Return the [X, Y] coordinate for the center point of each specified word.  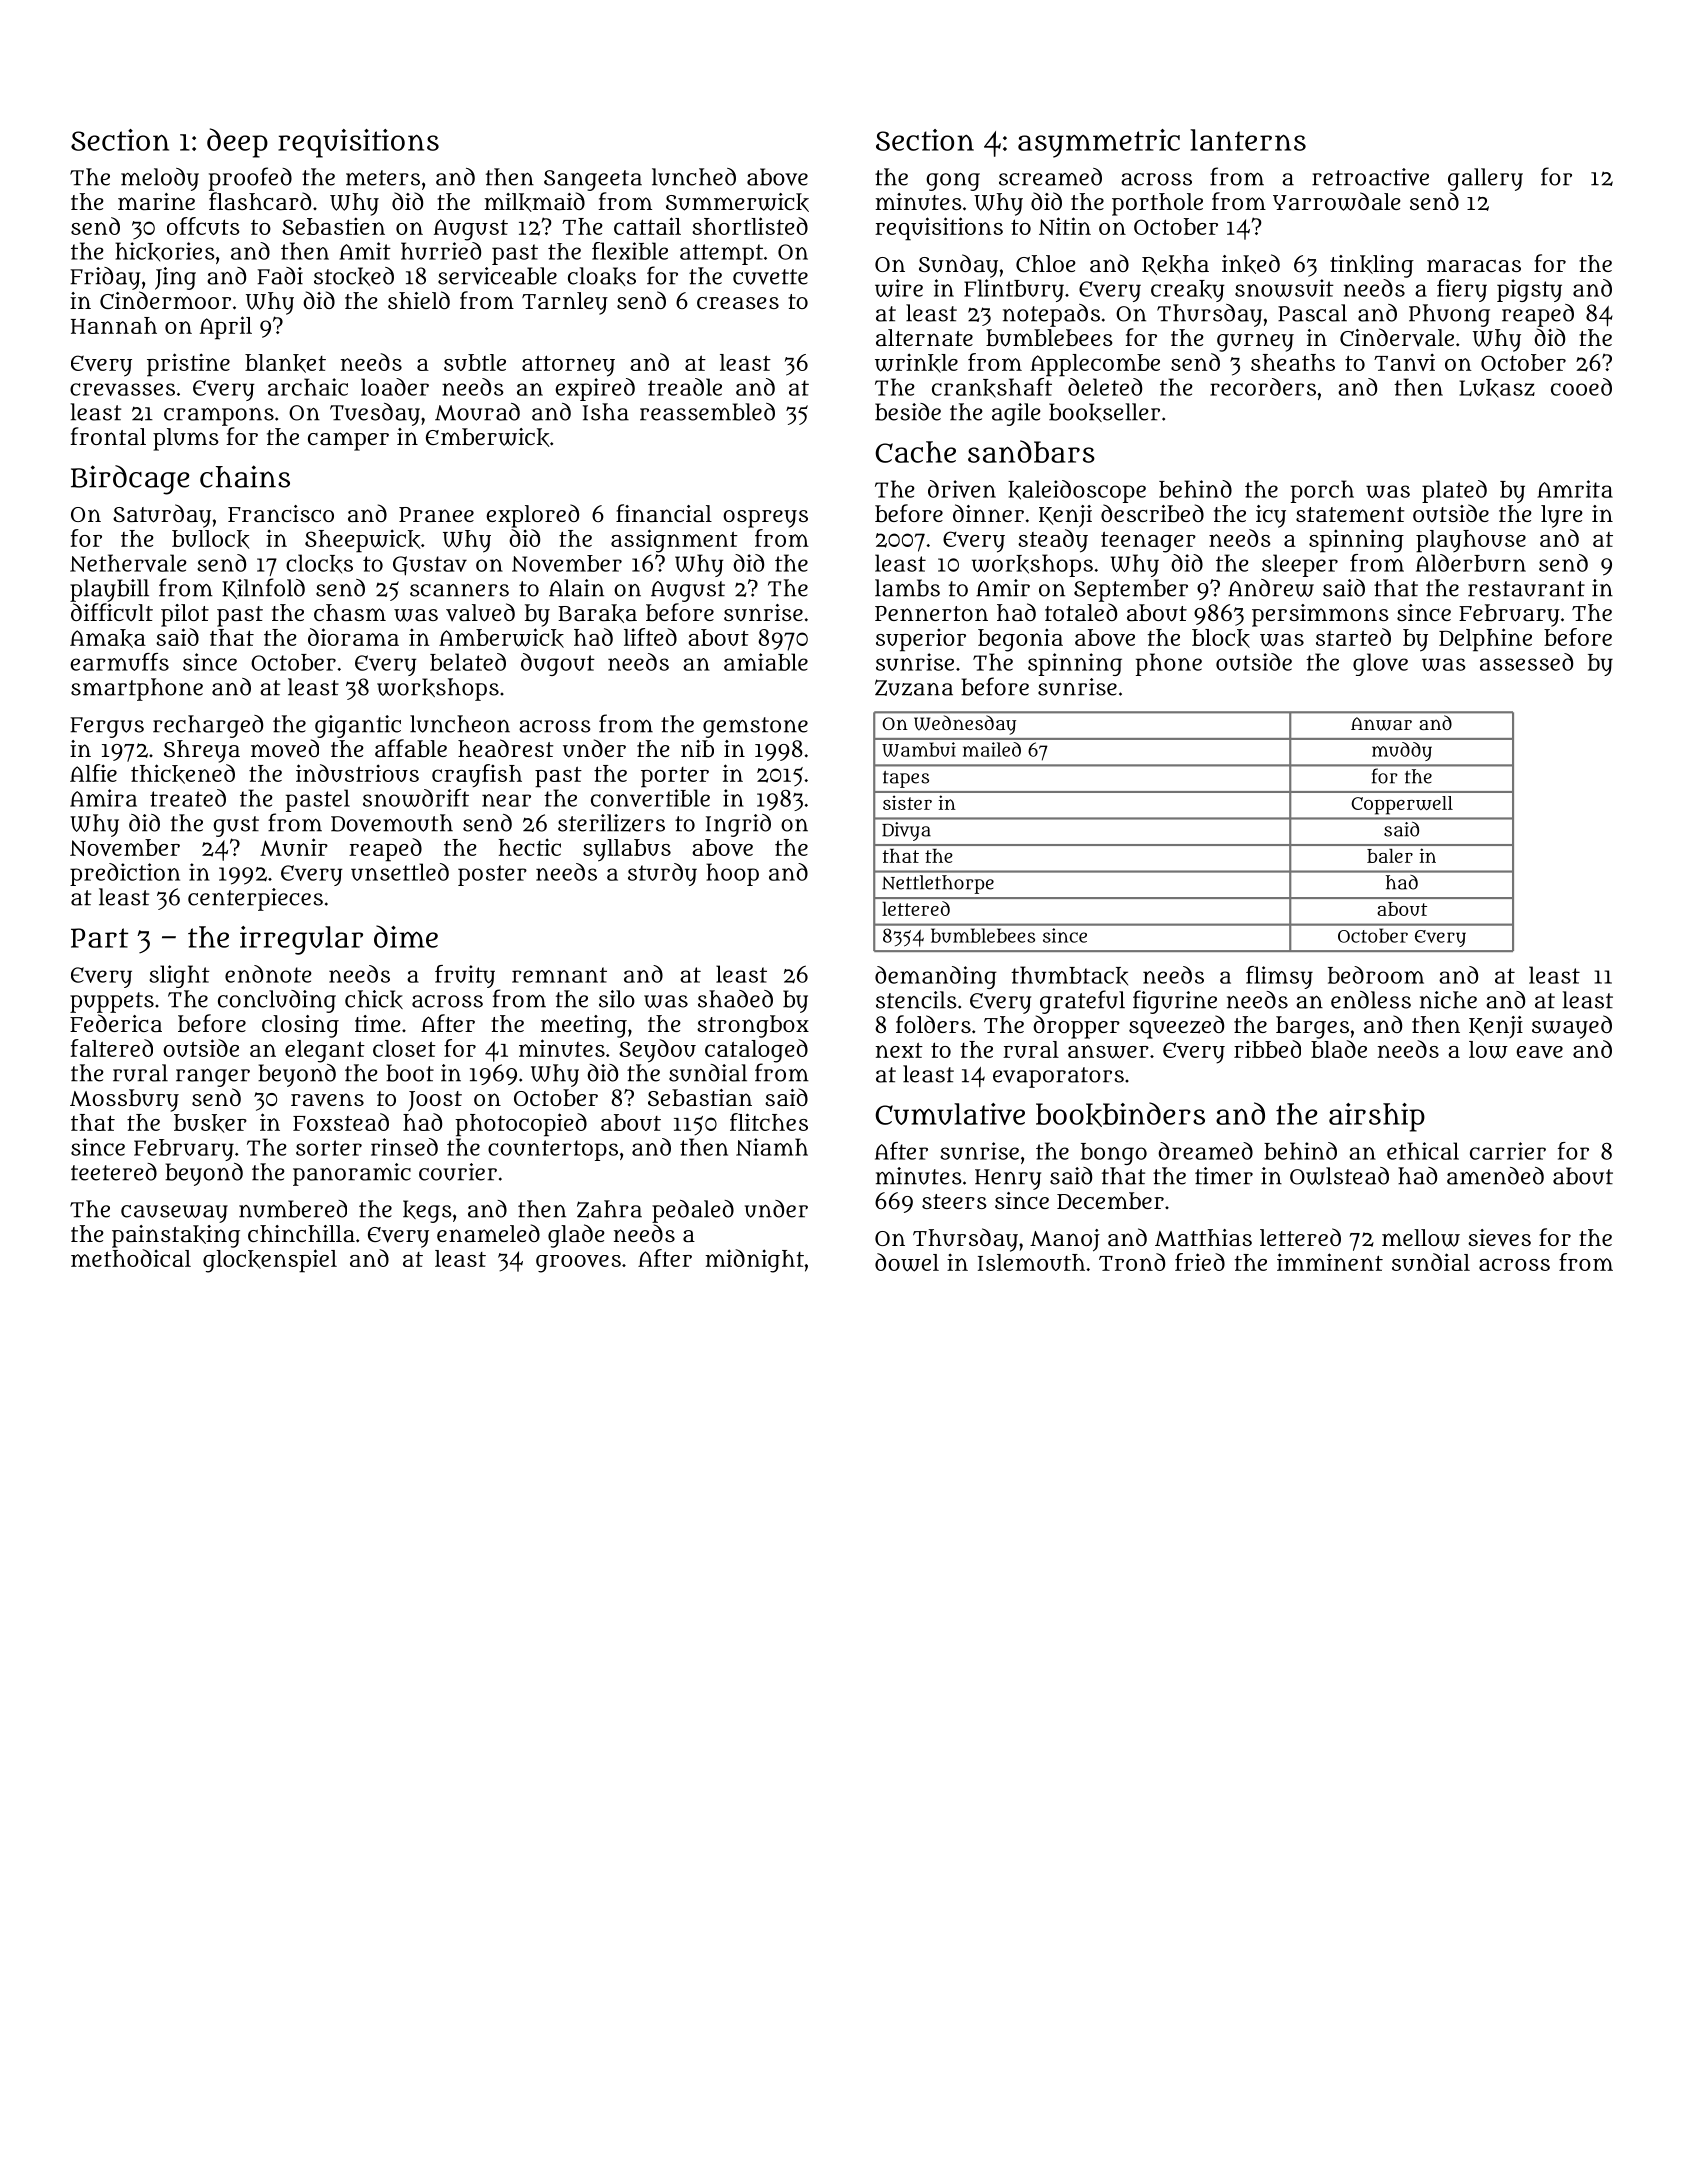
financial [664, 513]
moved [285, 748]
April [226, 328]
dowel [907, 1262]
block [1221, 638]
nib [697, 749]
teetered [114, 1172]
